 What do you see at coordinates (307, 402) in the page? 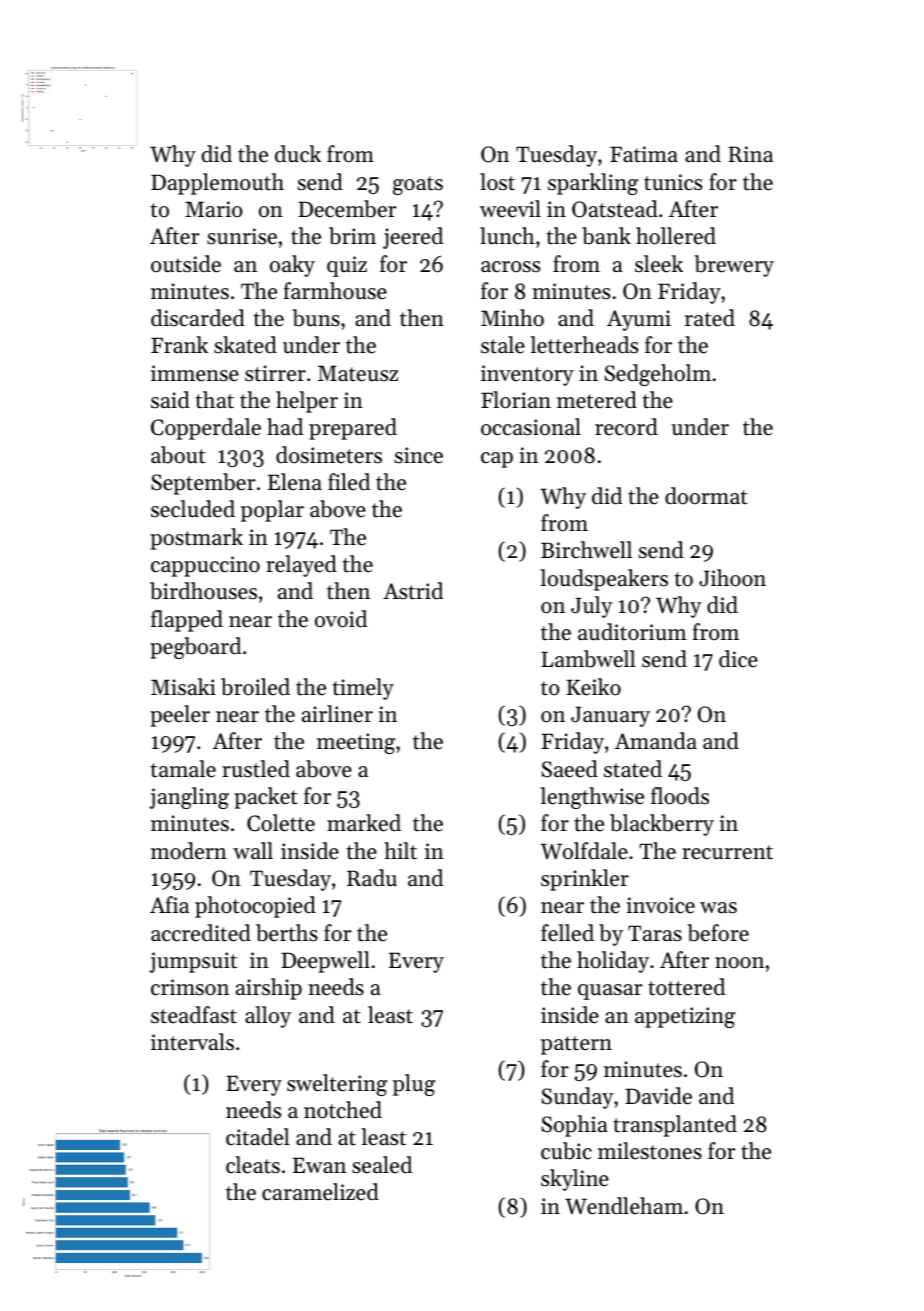
I see `helper` at bounding box center [307, 402].
